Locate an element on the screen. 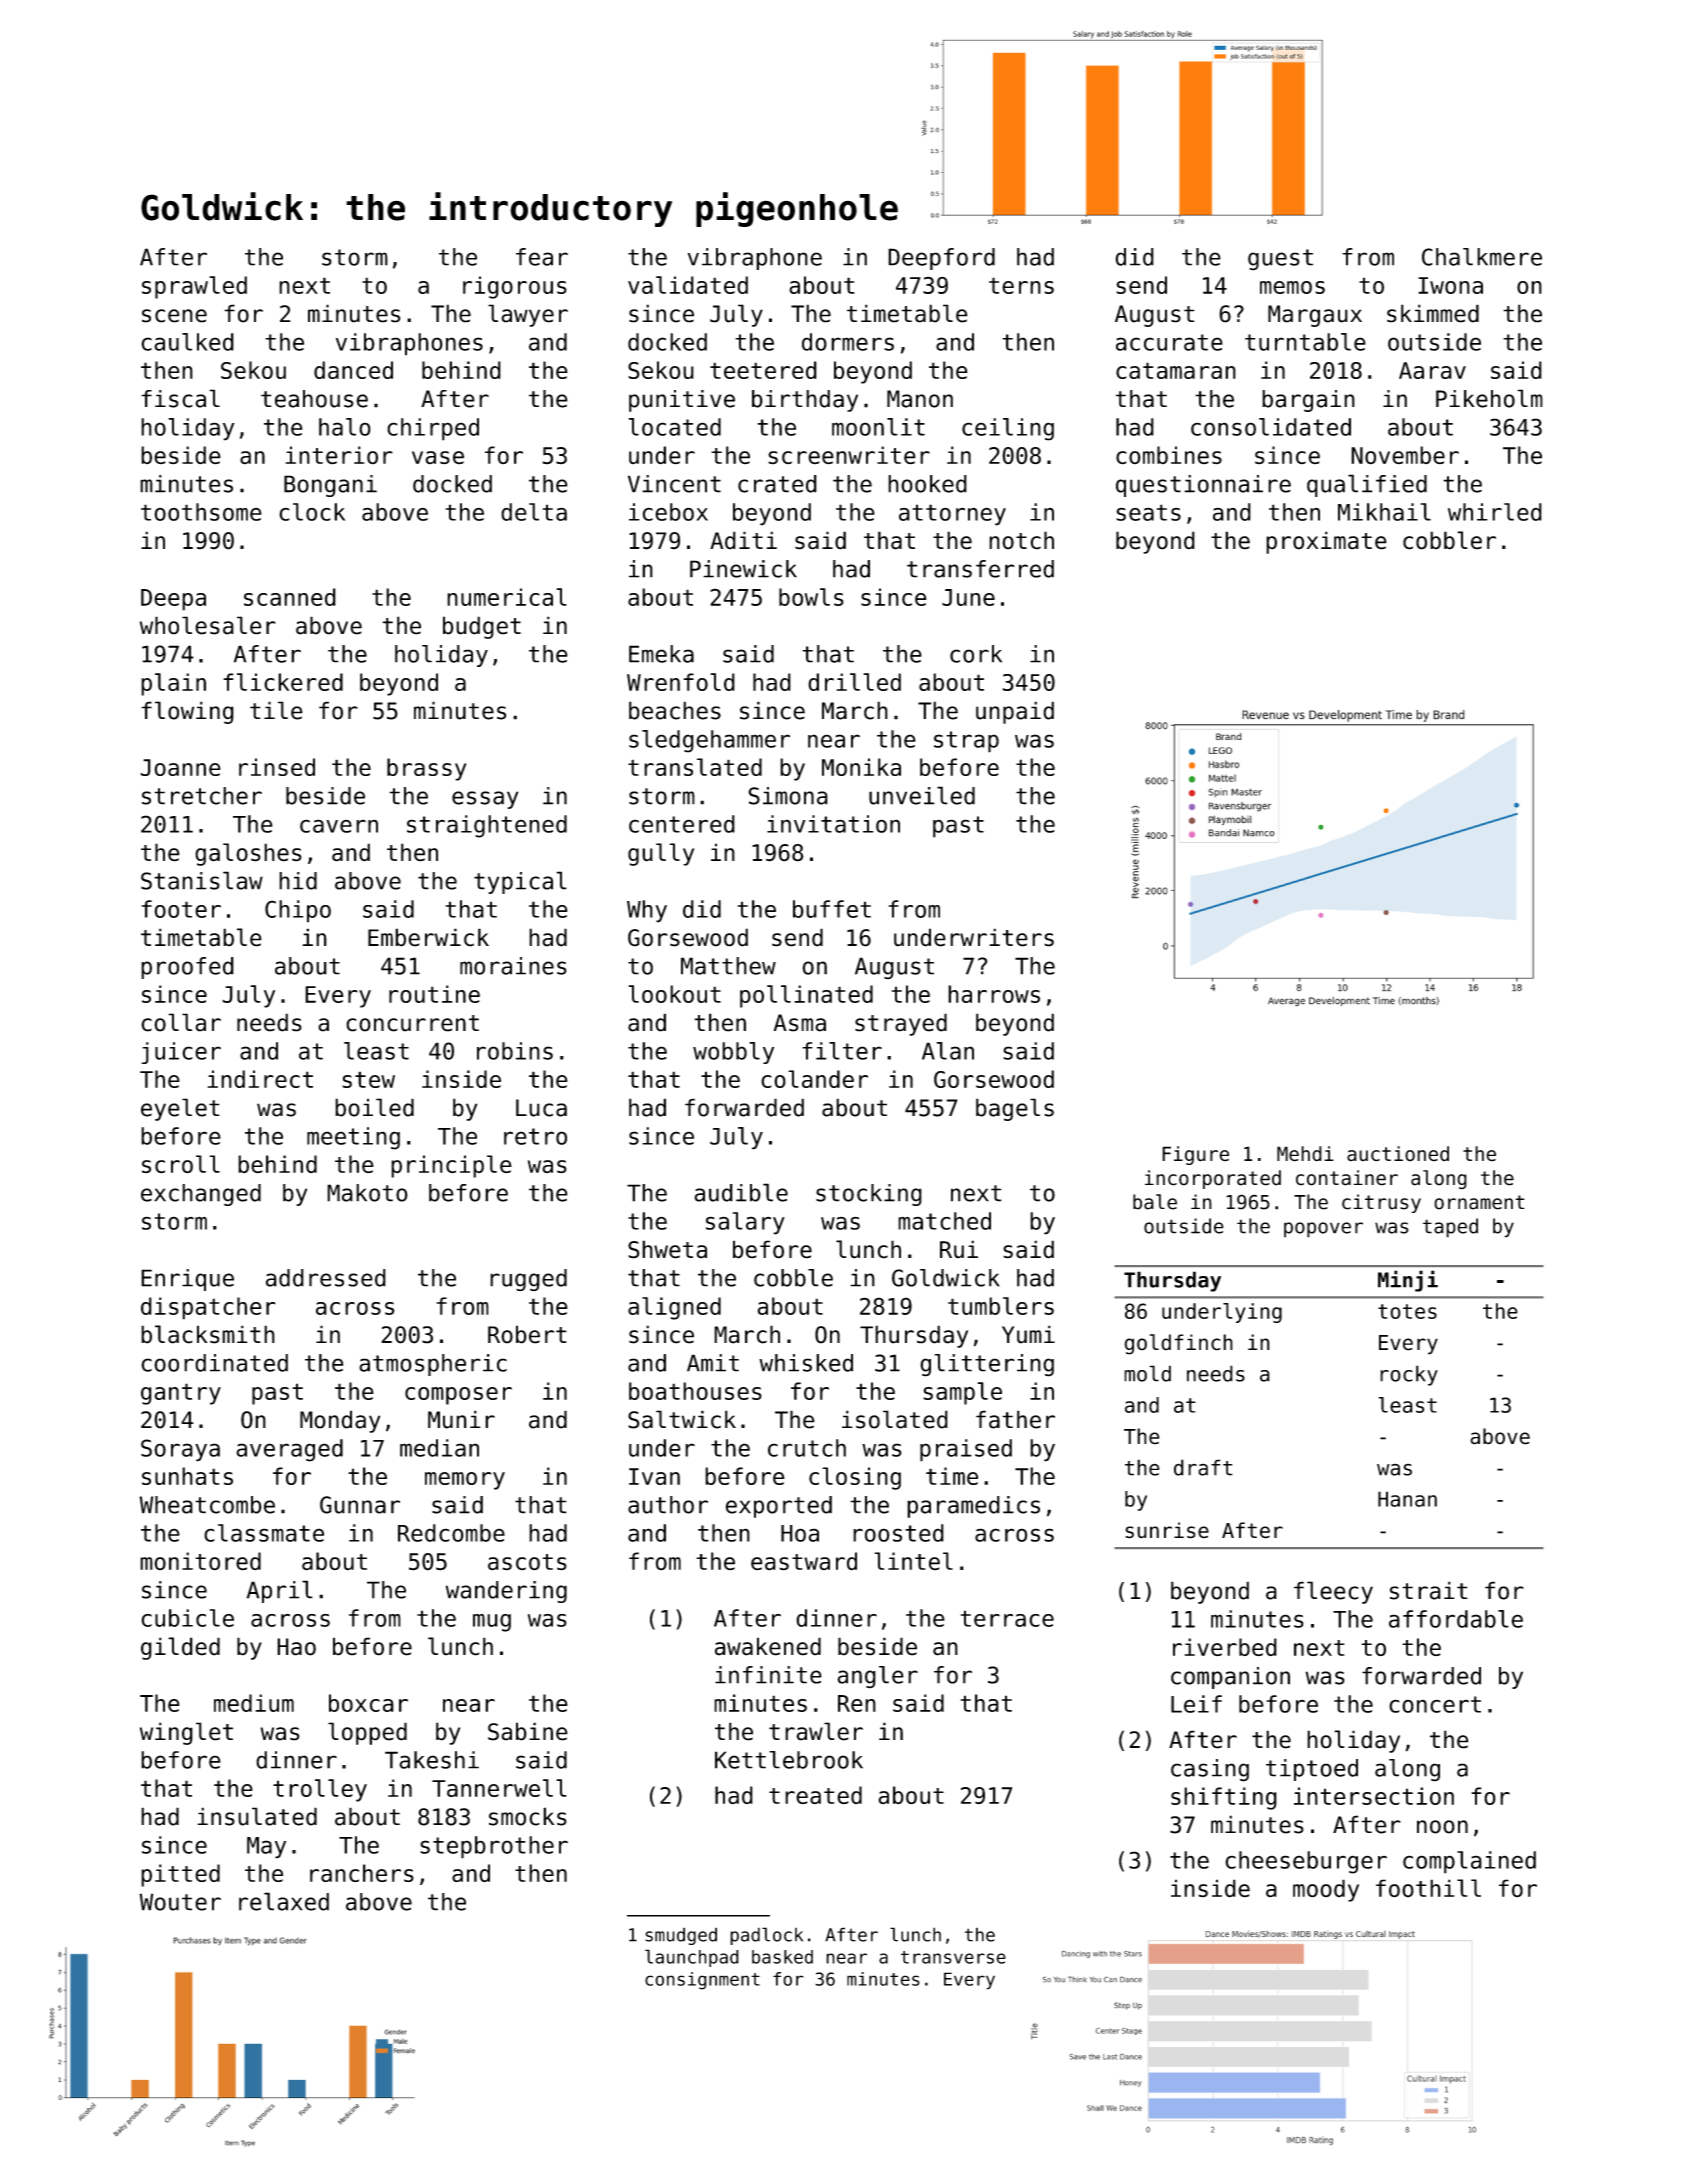 This screenshot has height=2178, width=1683. ascots is located at coordinates (527, 1562).
